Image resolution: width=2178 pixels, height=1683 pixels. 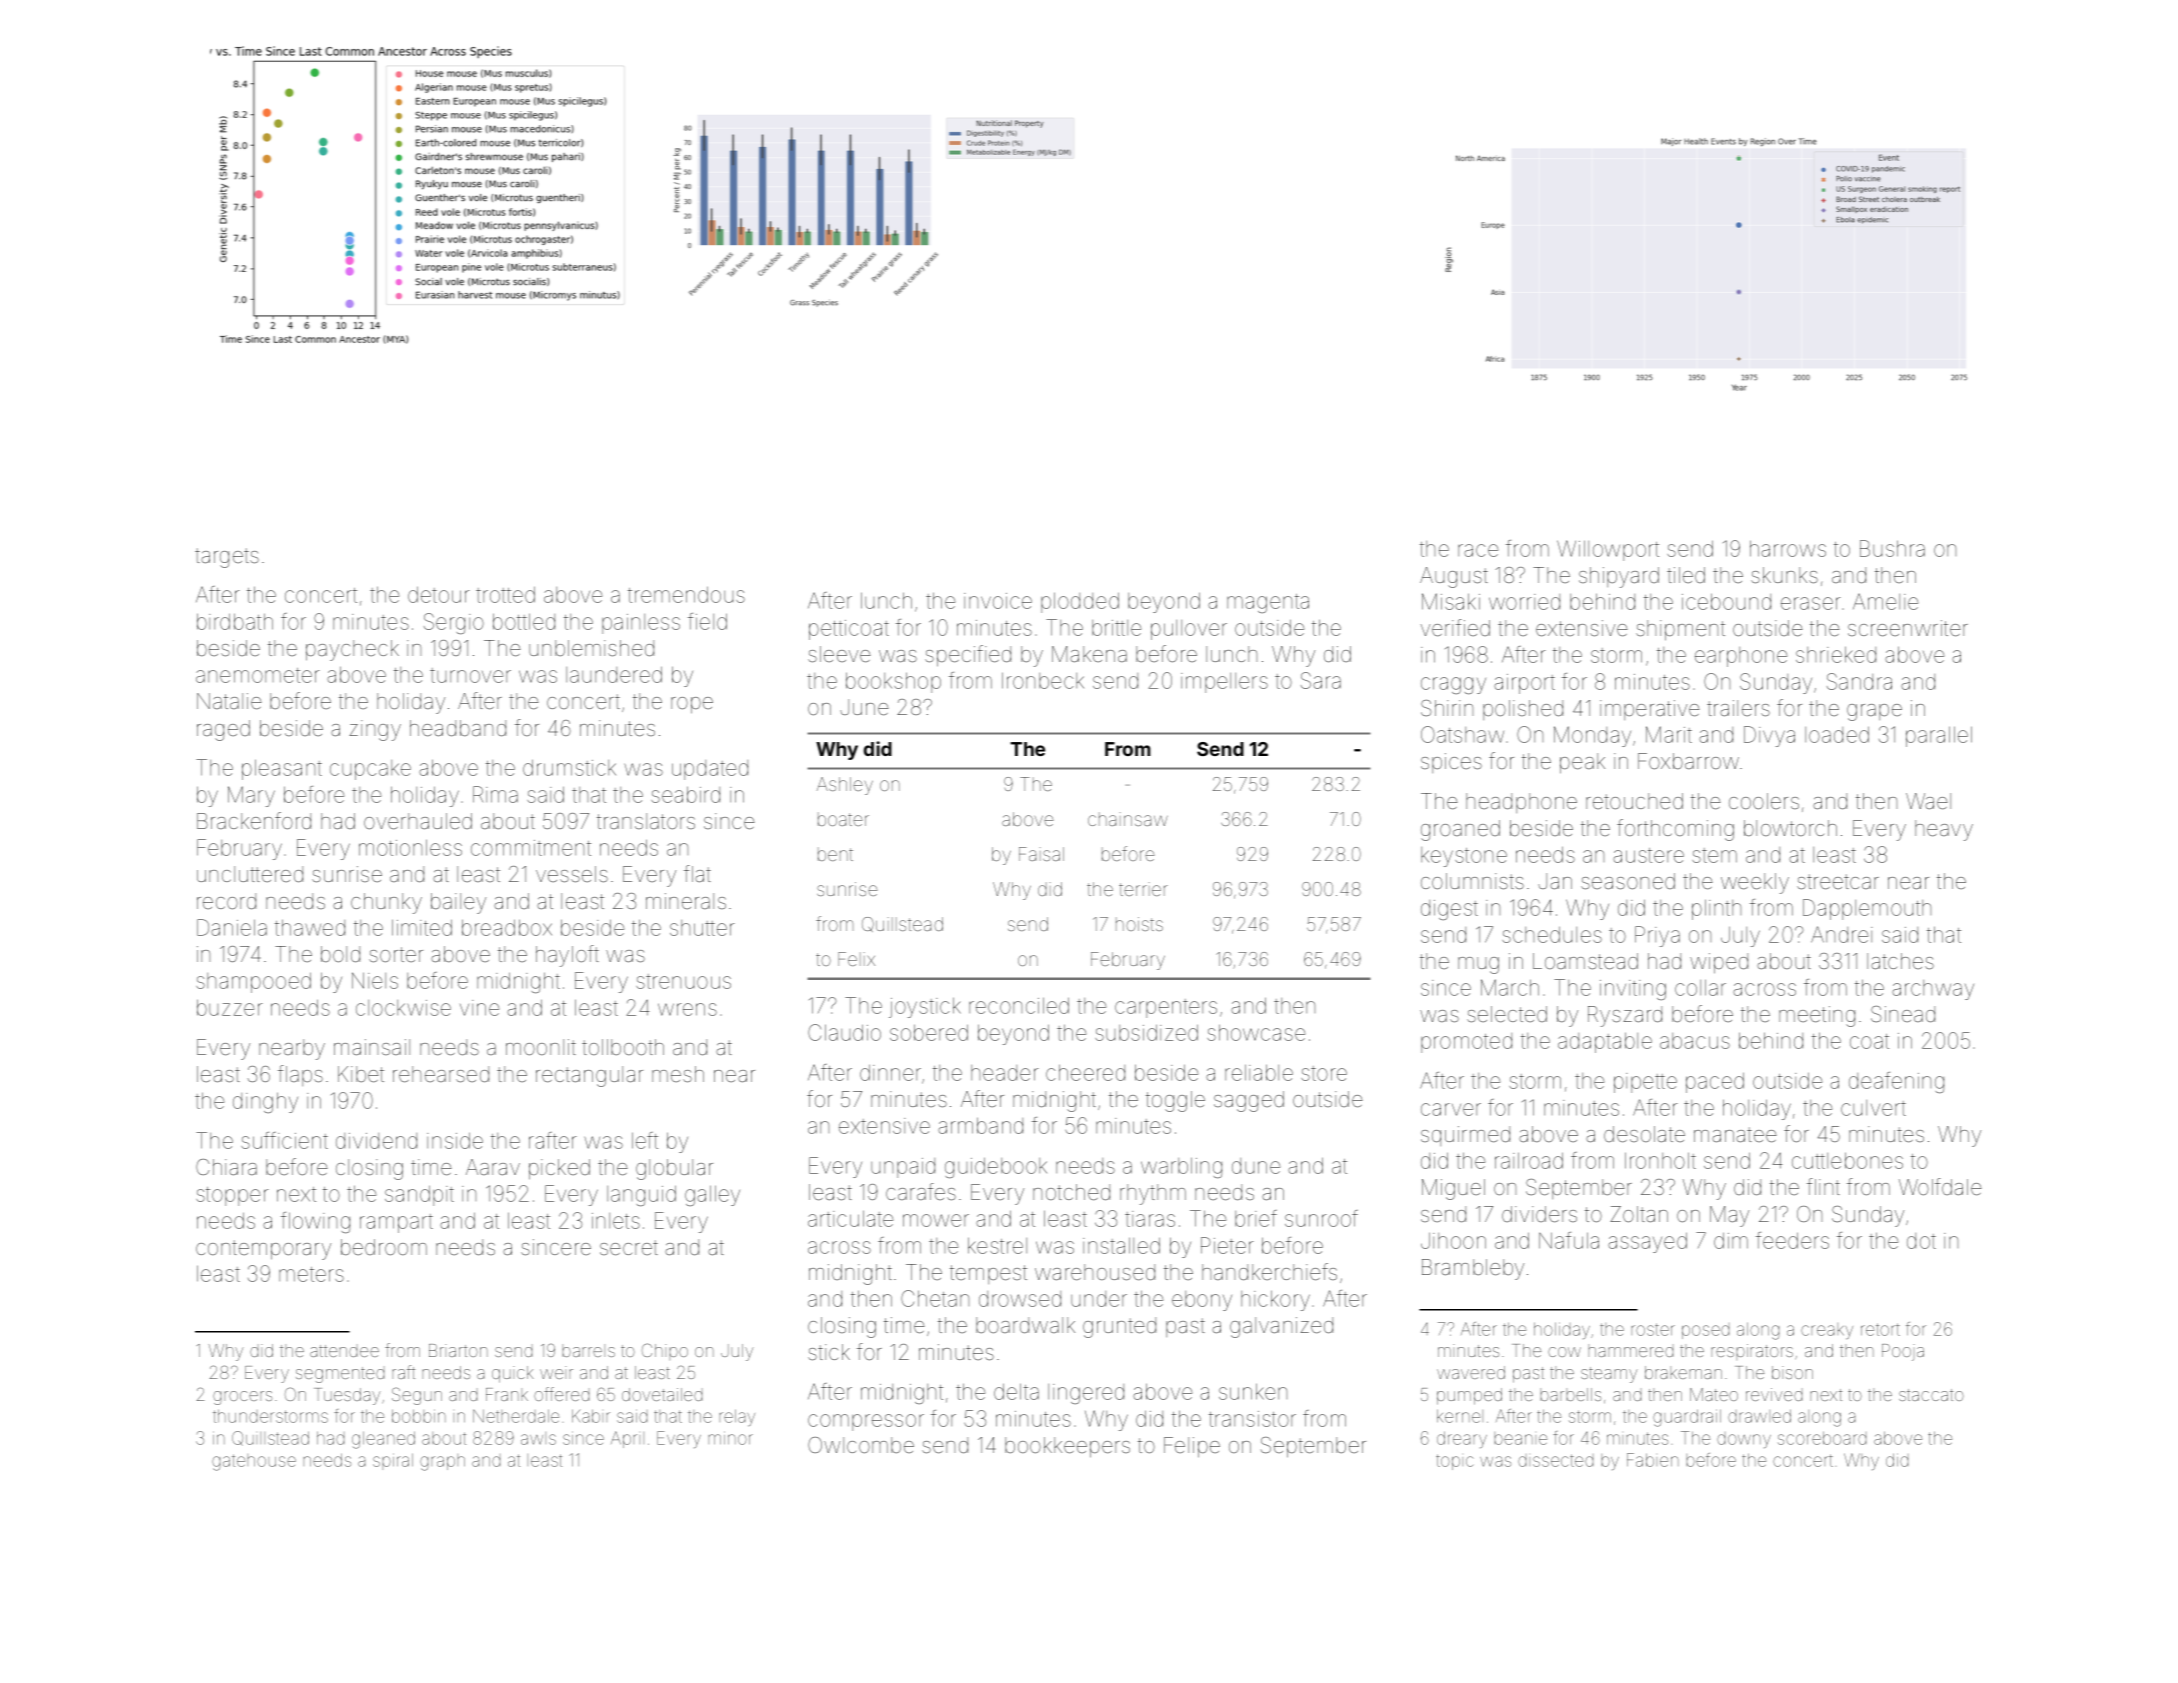 What do you see at coordinates (250, 874) in the screenshot?
I see `uncluttered` at bounding box center [250, 874].
